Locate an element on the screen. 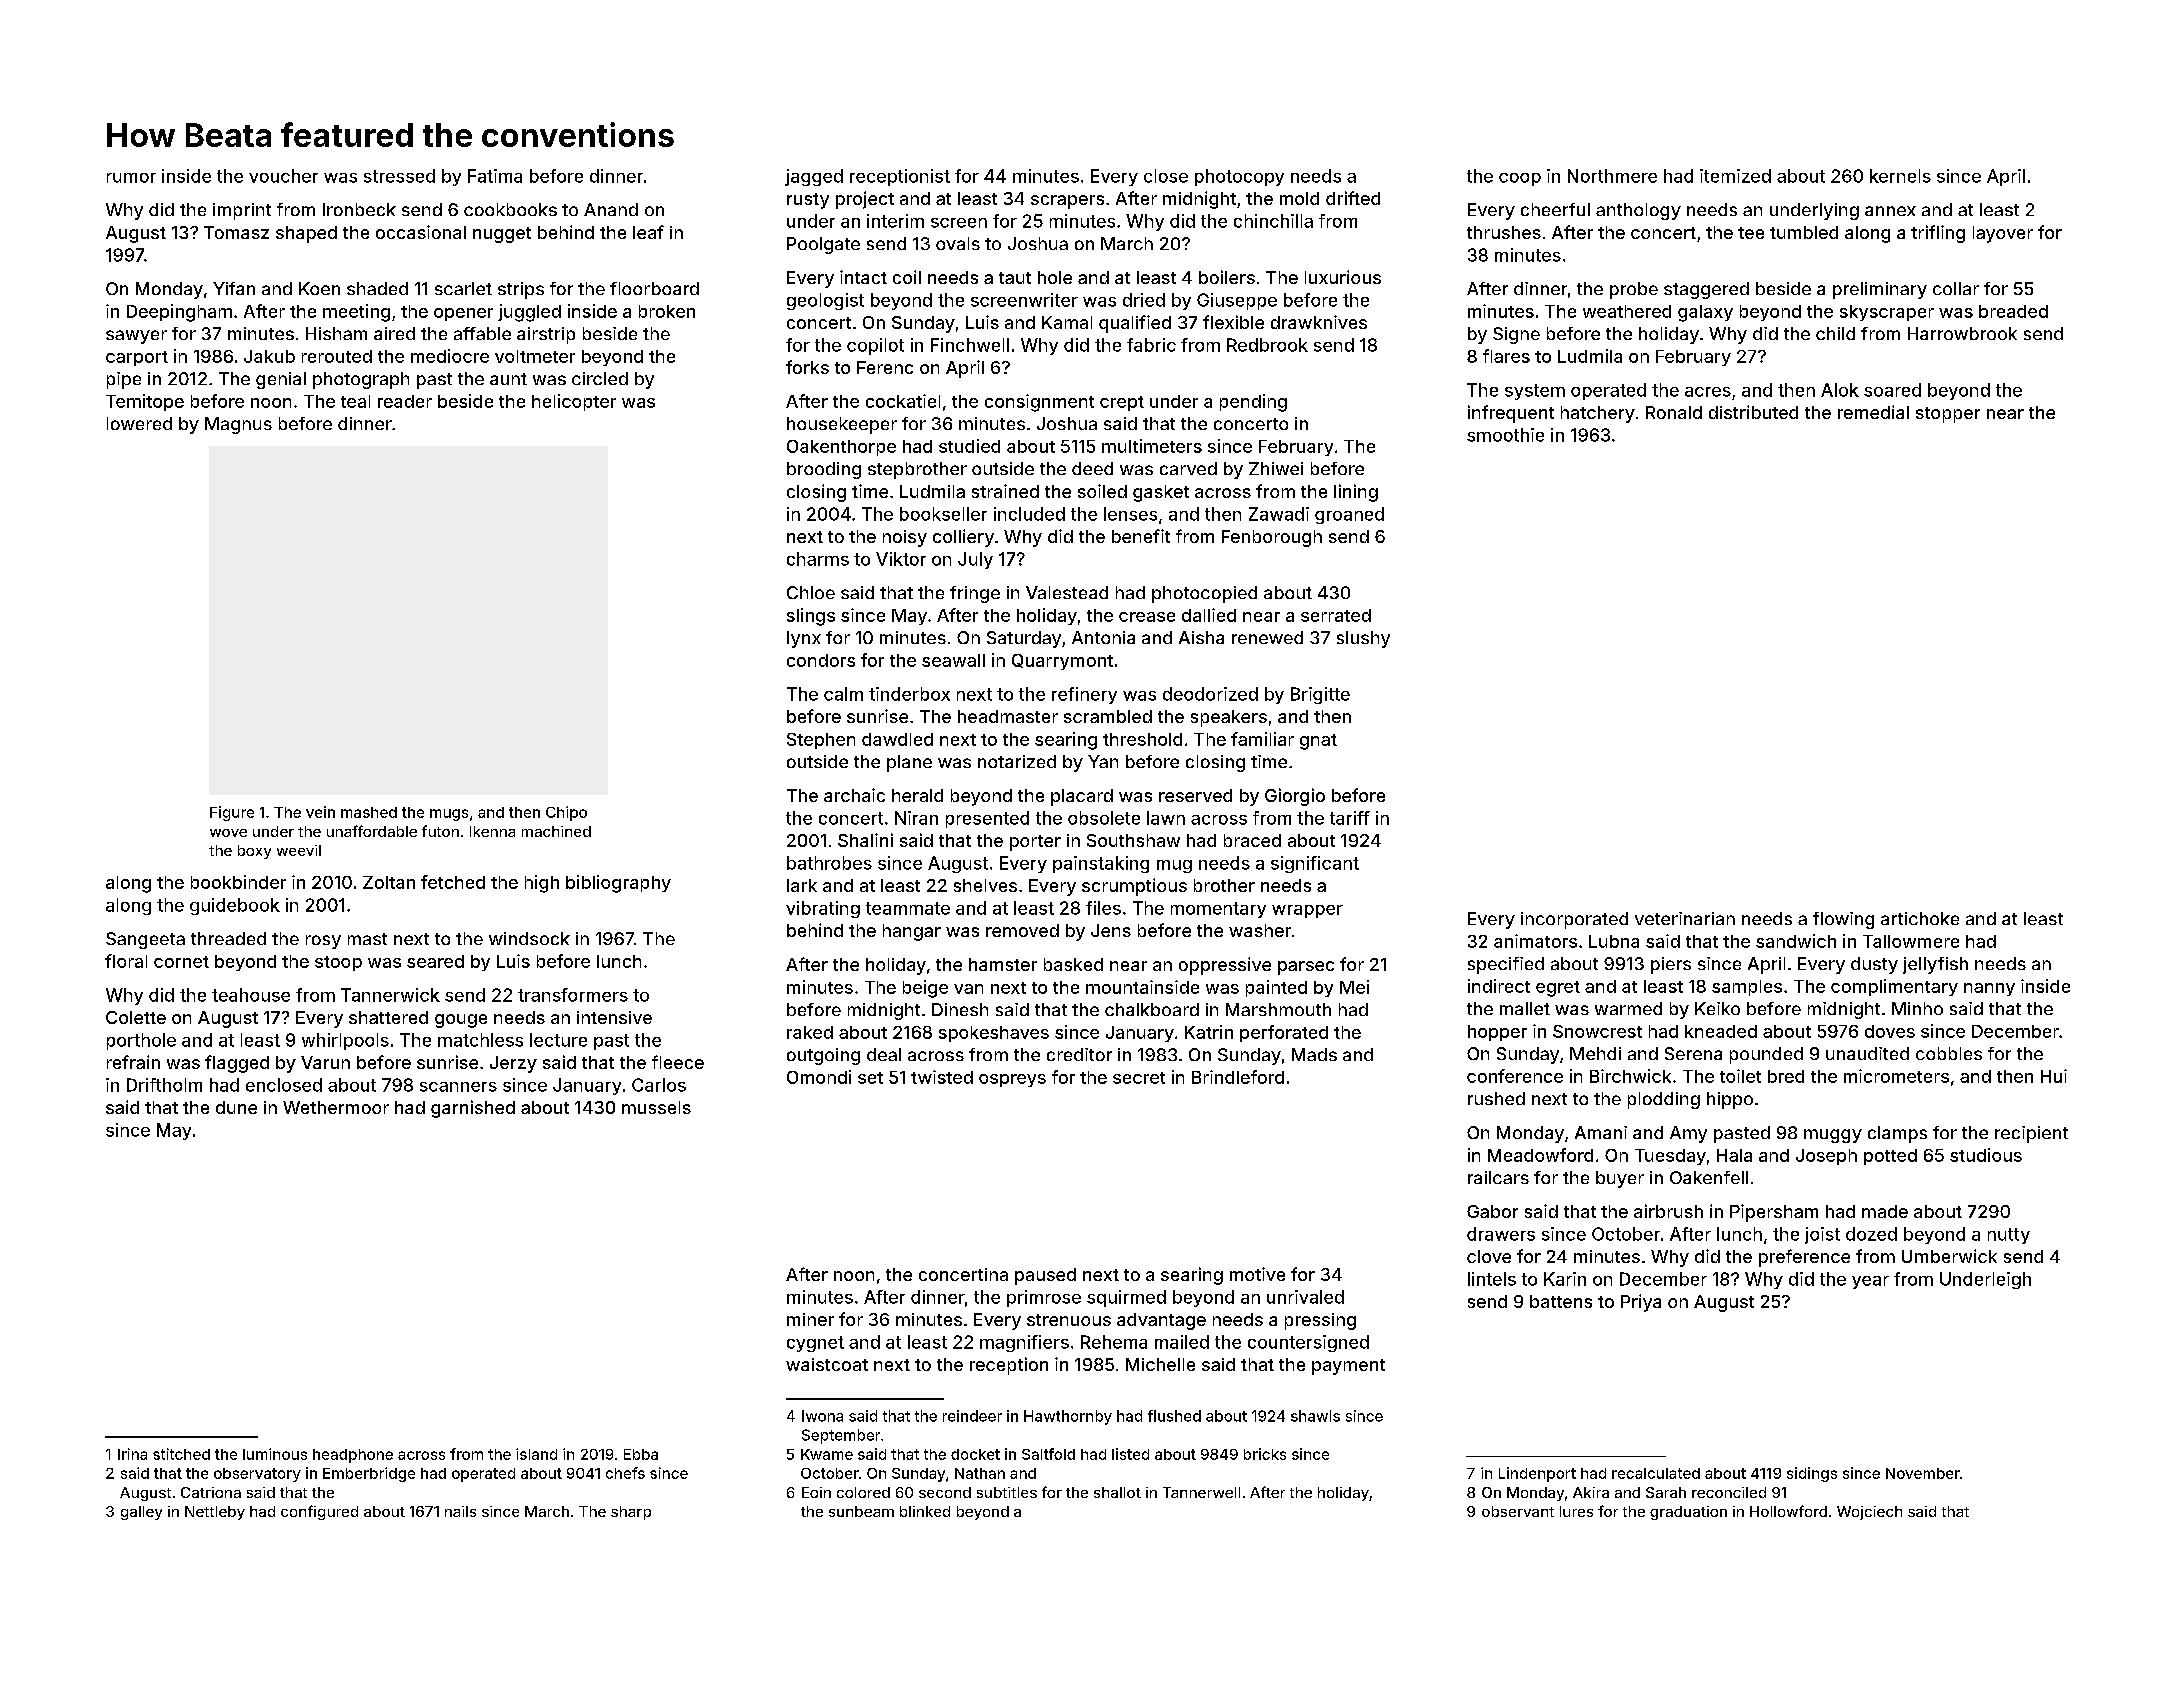 Image resolution: width=2178 pixels, height=1683 pixels. Wojciech is located at coordinates (1869, 1513).
